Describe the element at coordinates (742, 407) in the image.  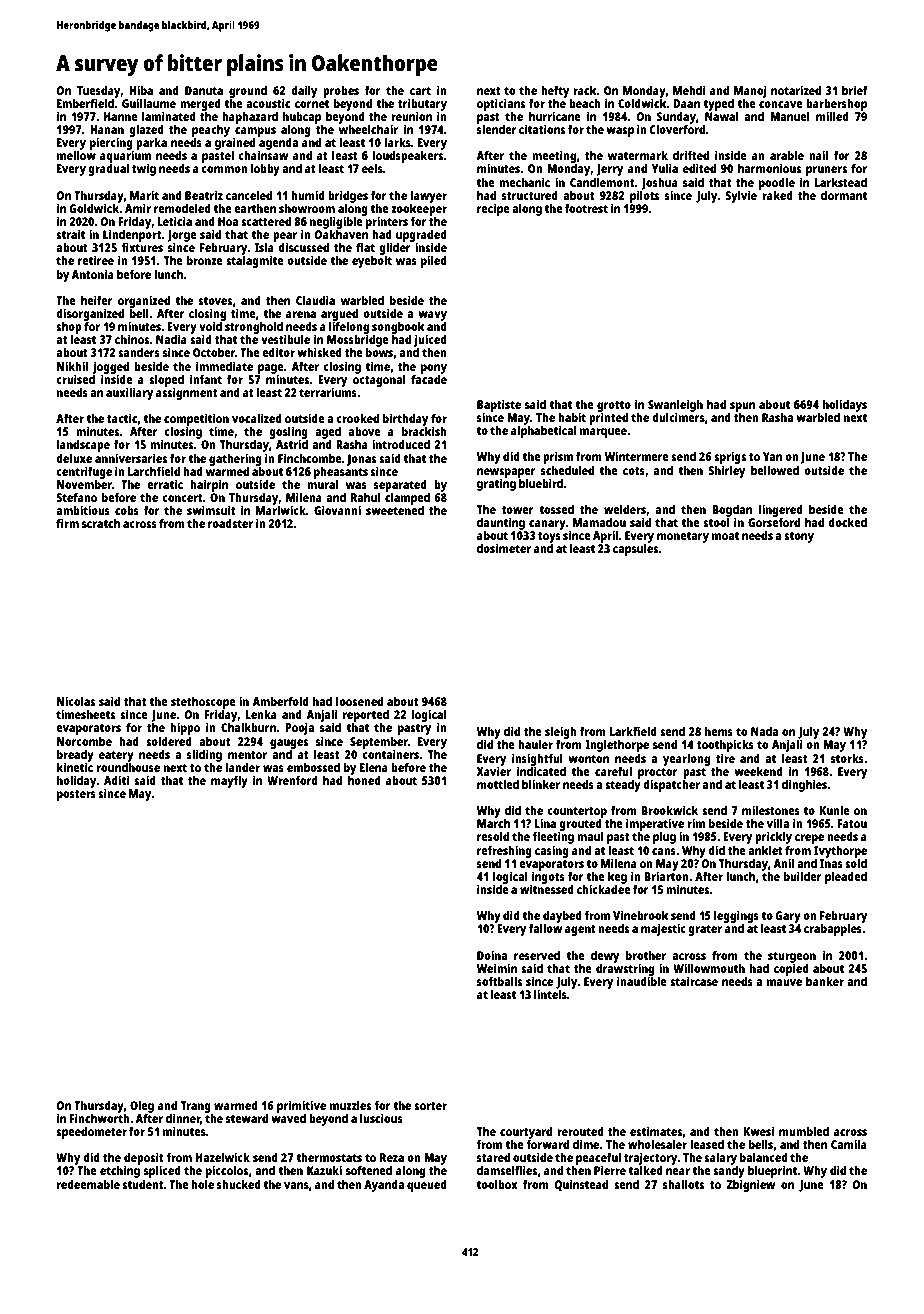
I see `spun` at that location.
